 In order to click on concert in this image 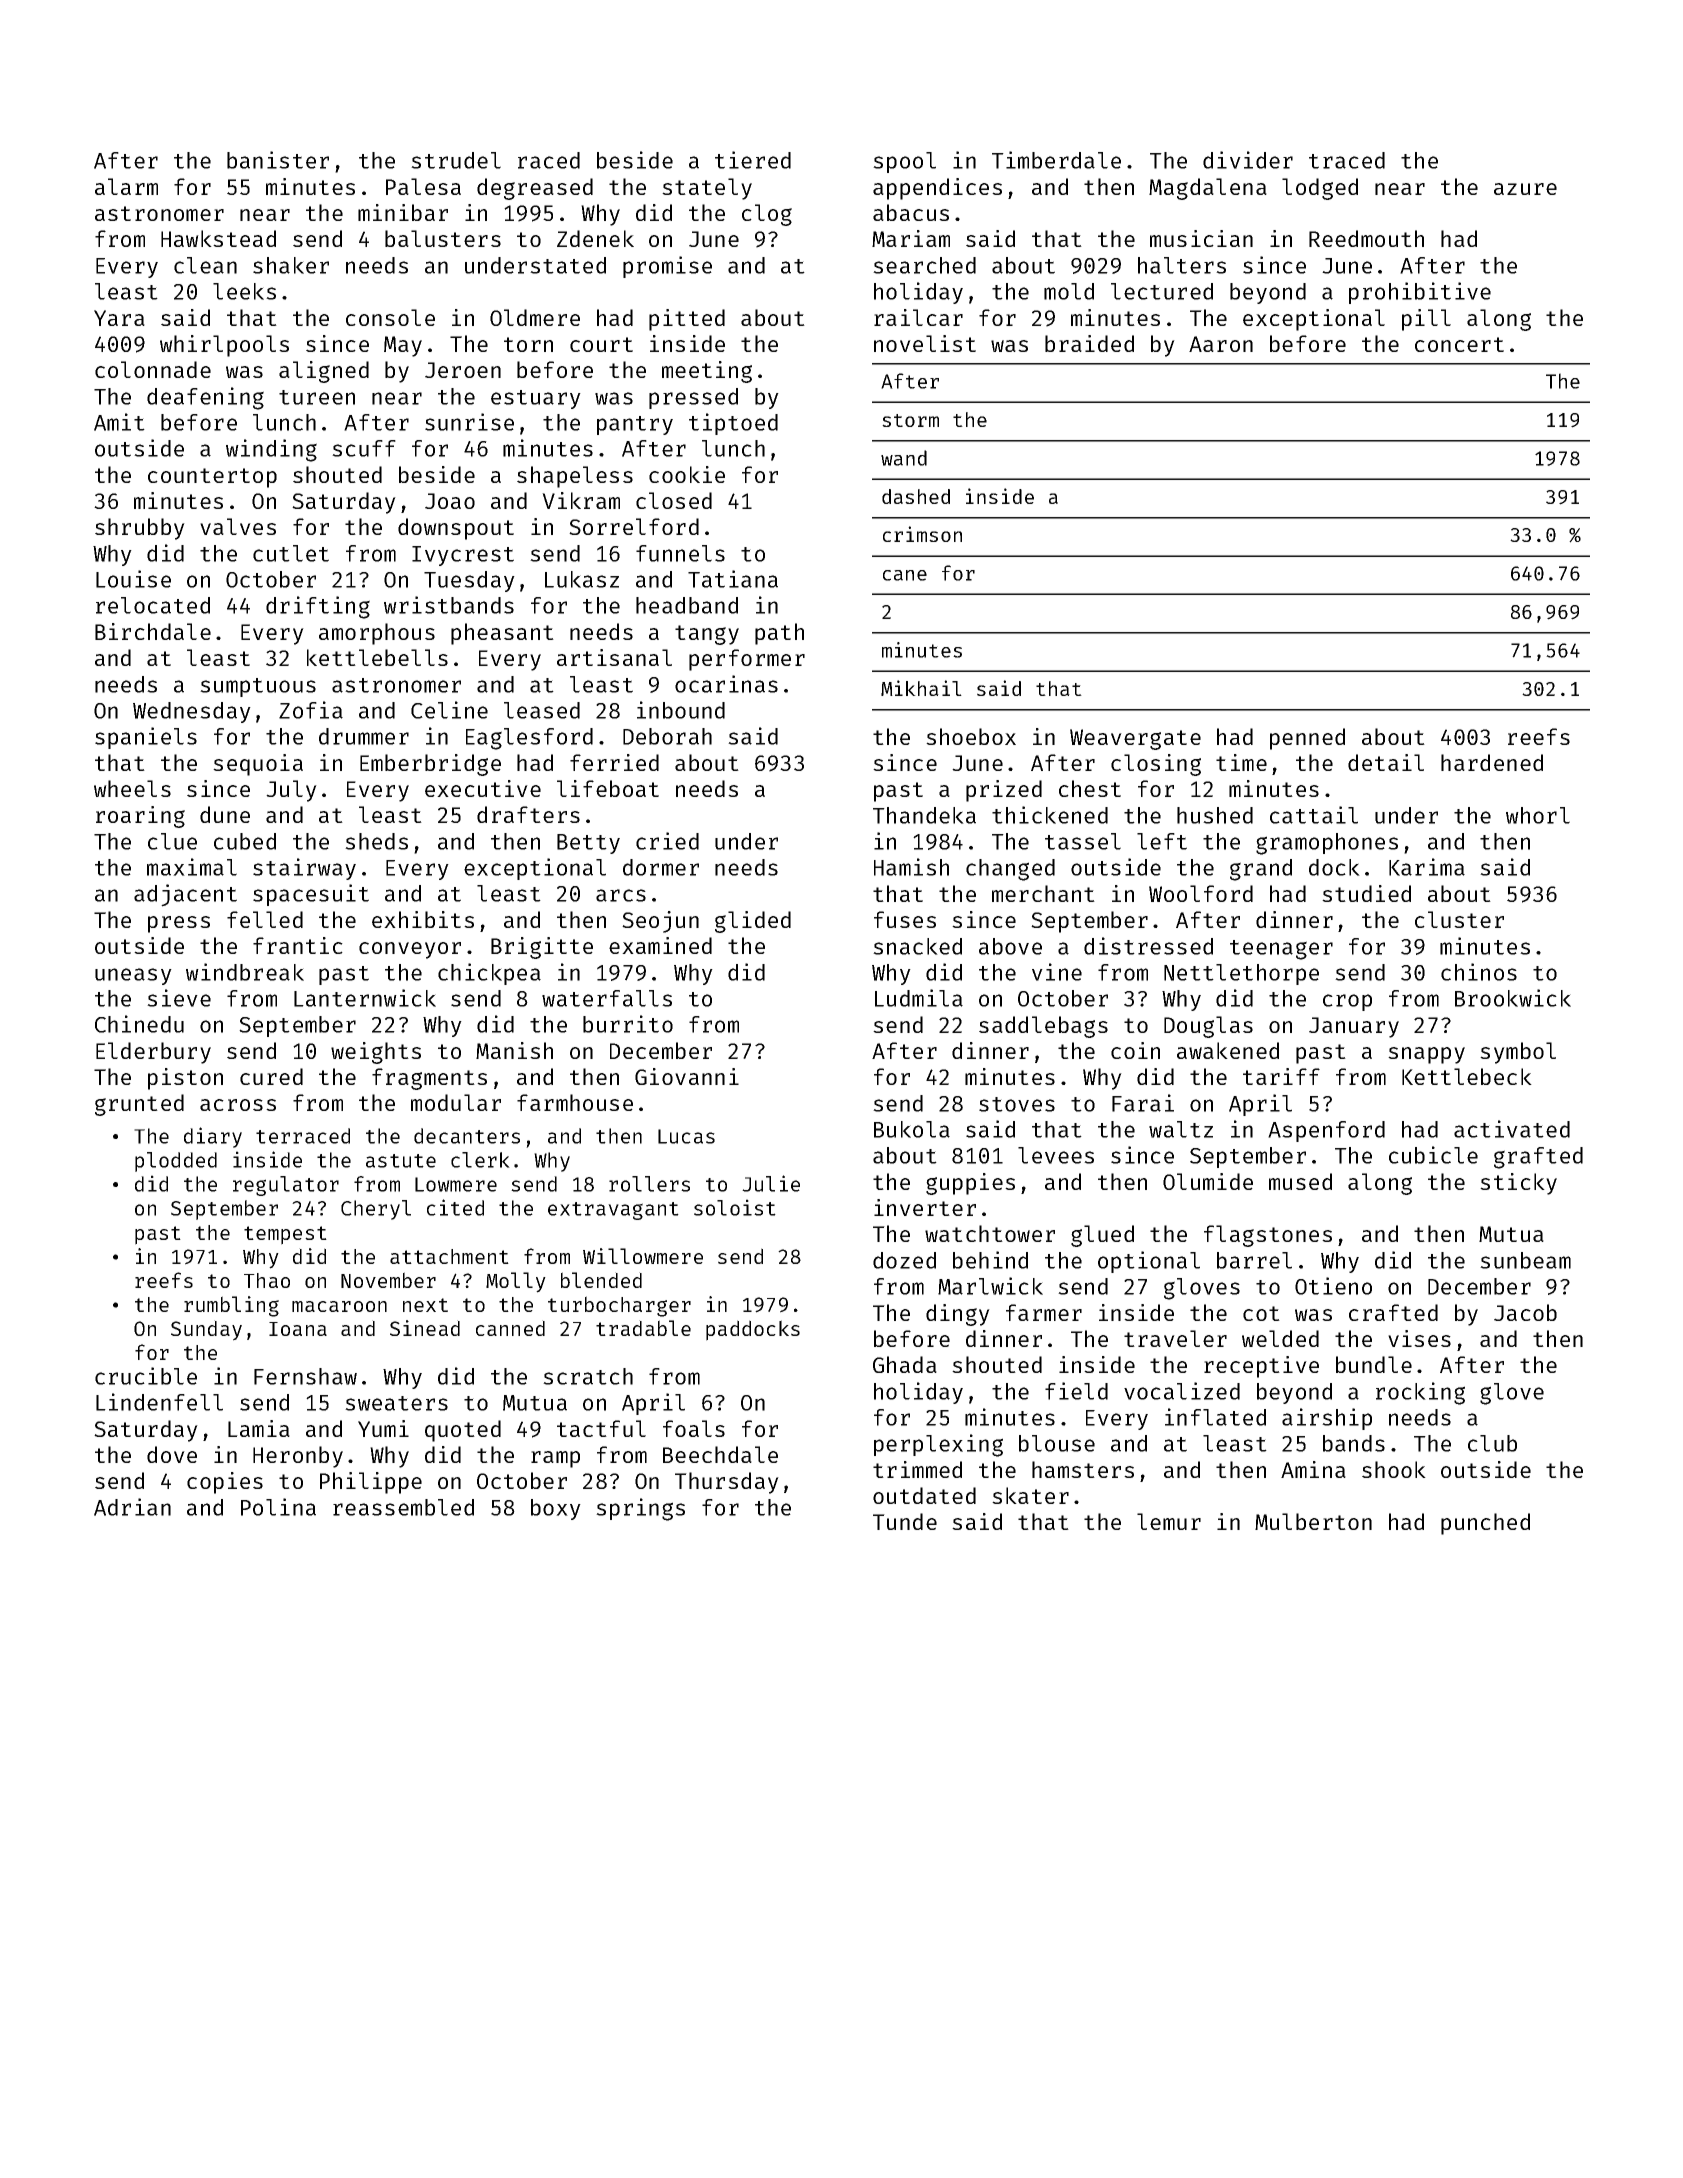, I will do `click(1459, 344)`.
